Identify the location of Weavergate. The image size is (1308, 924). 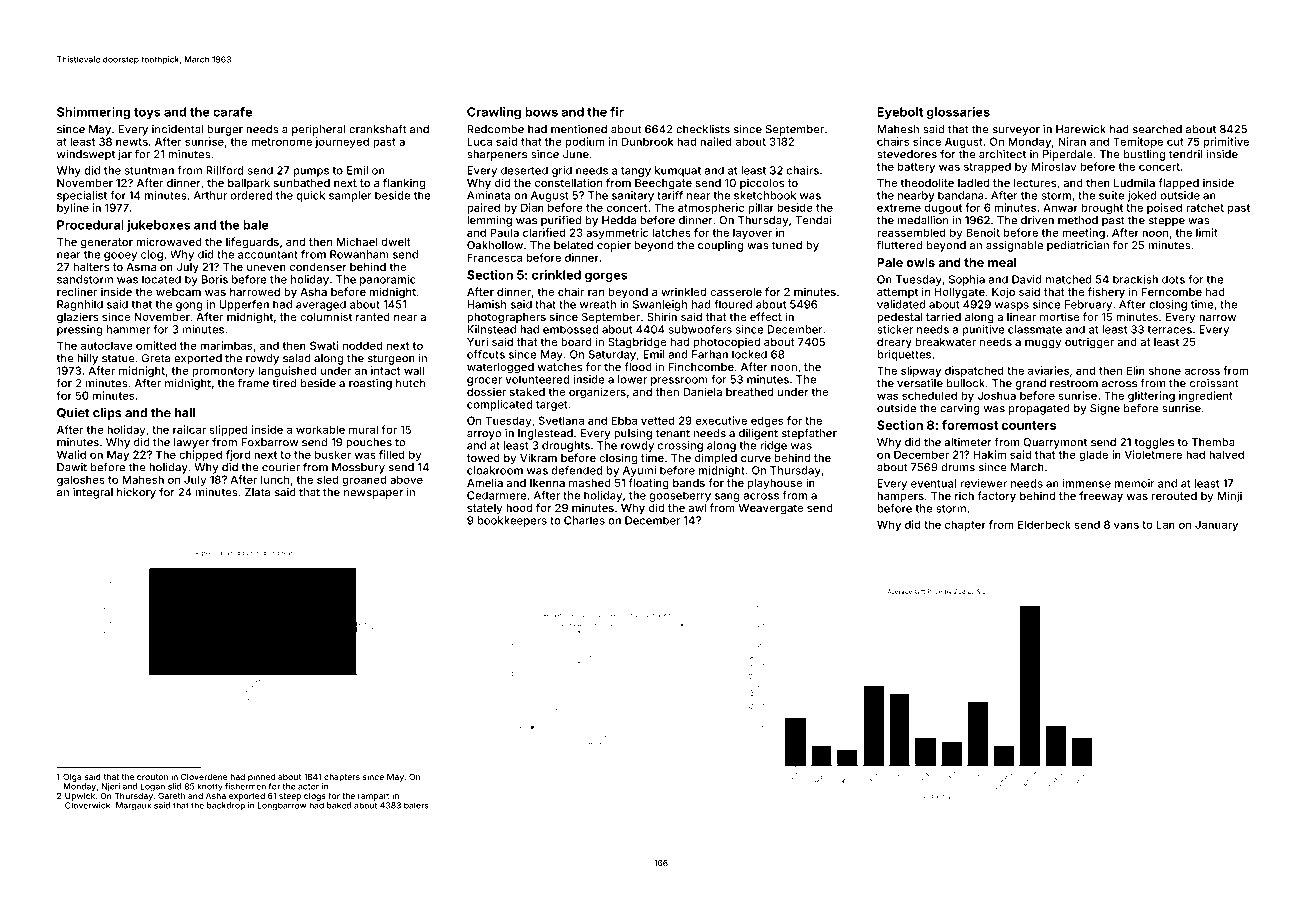
(770, 509).
